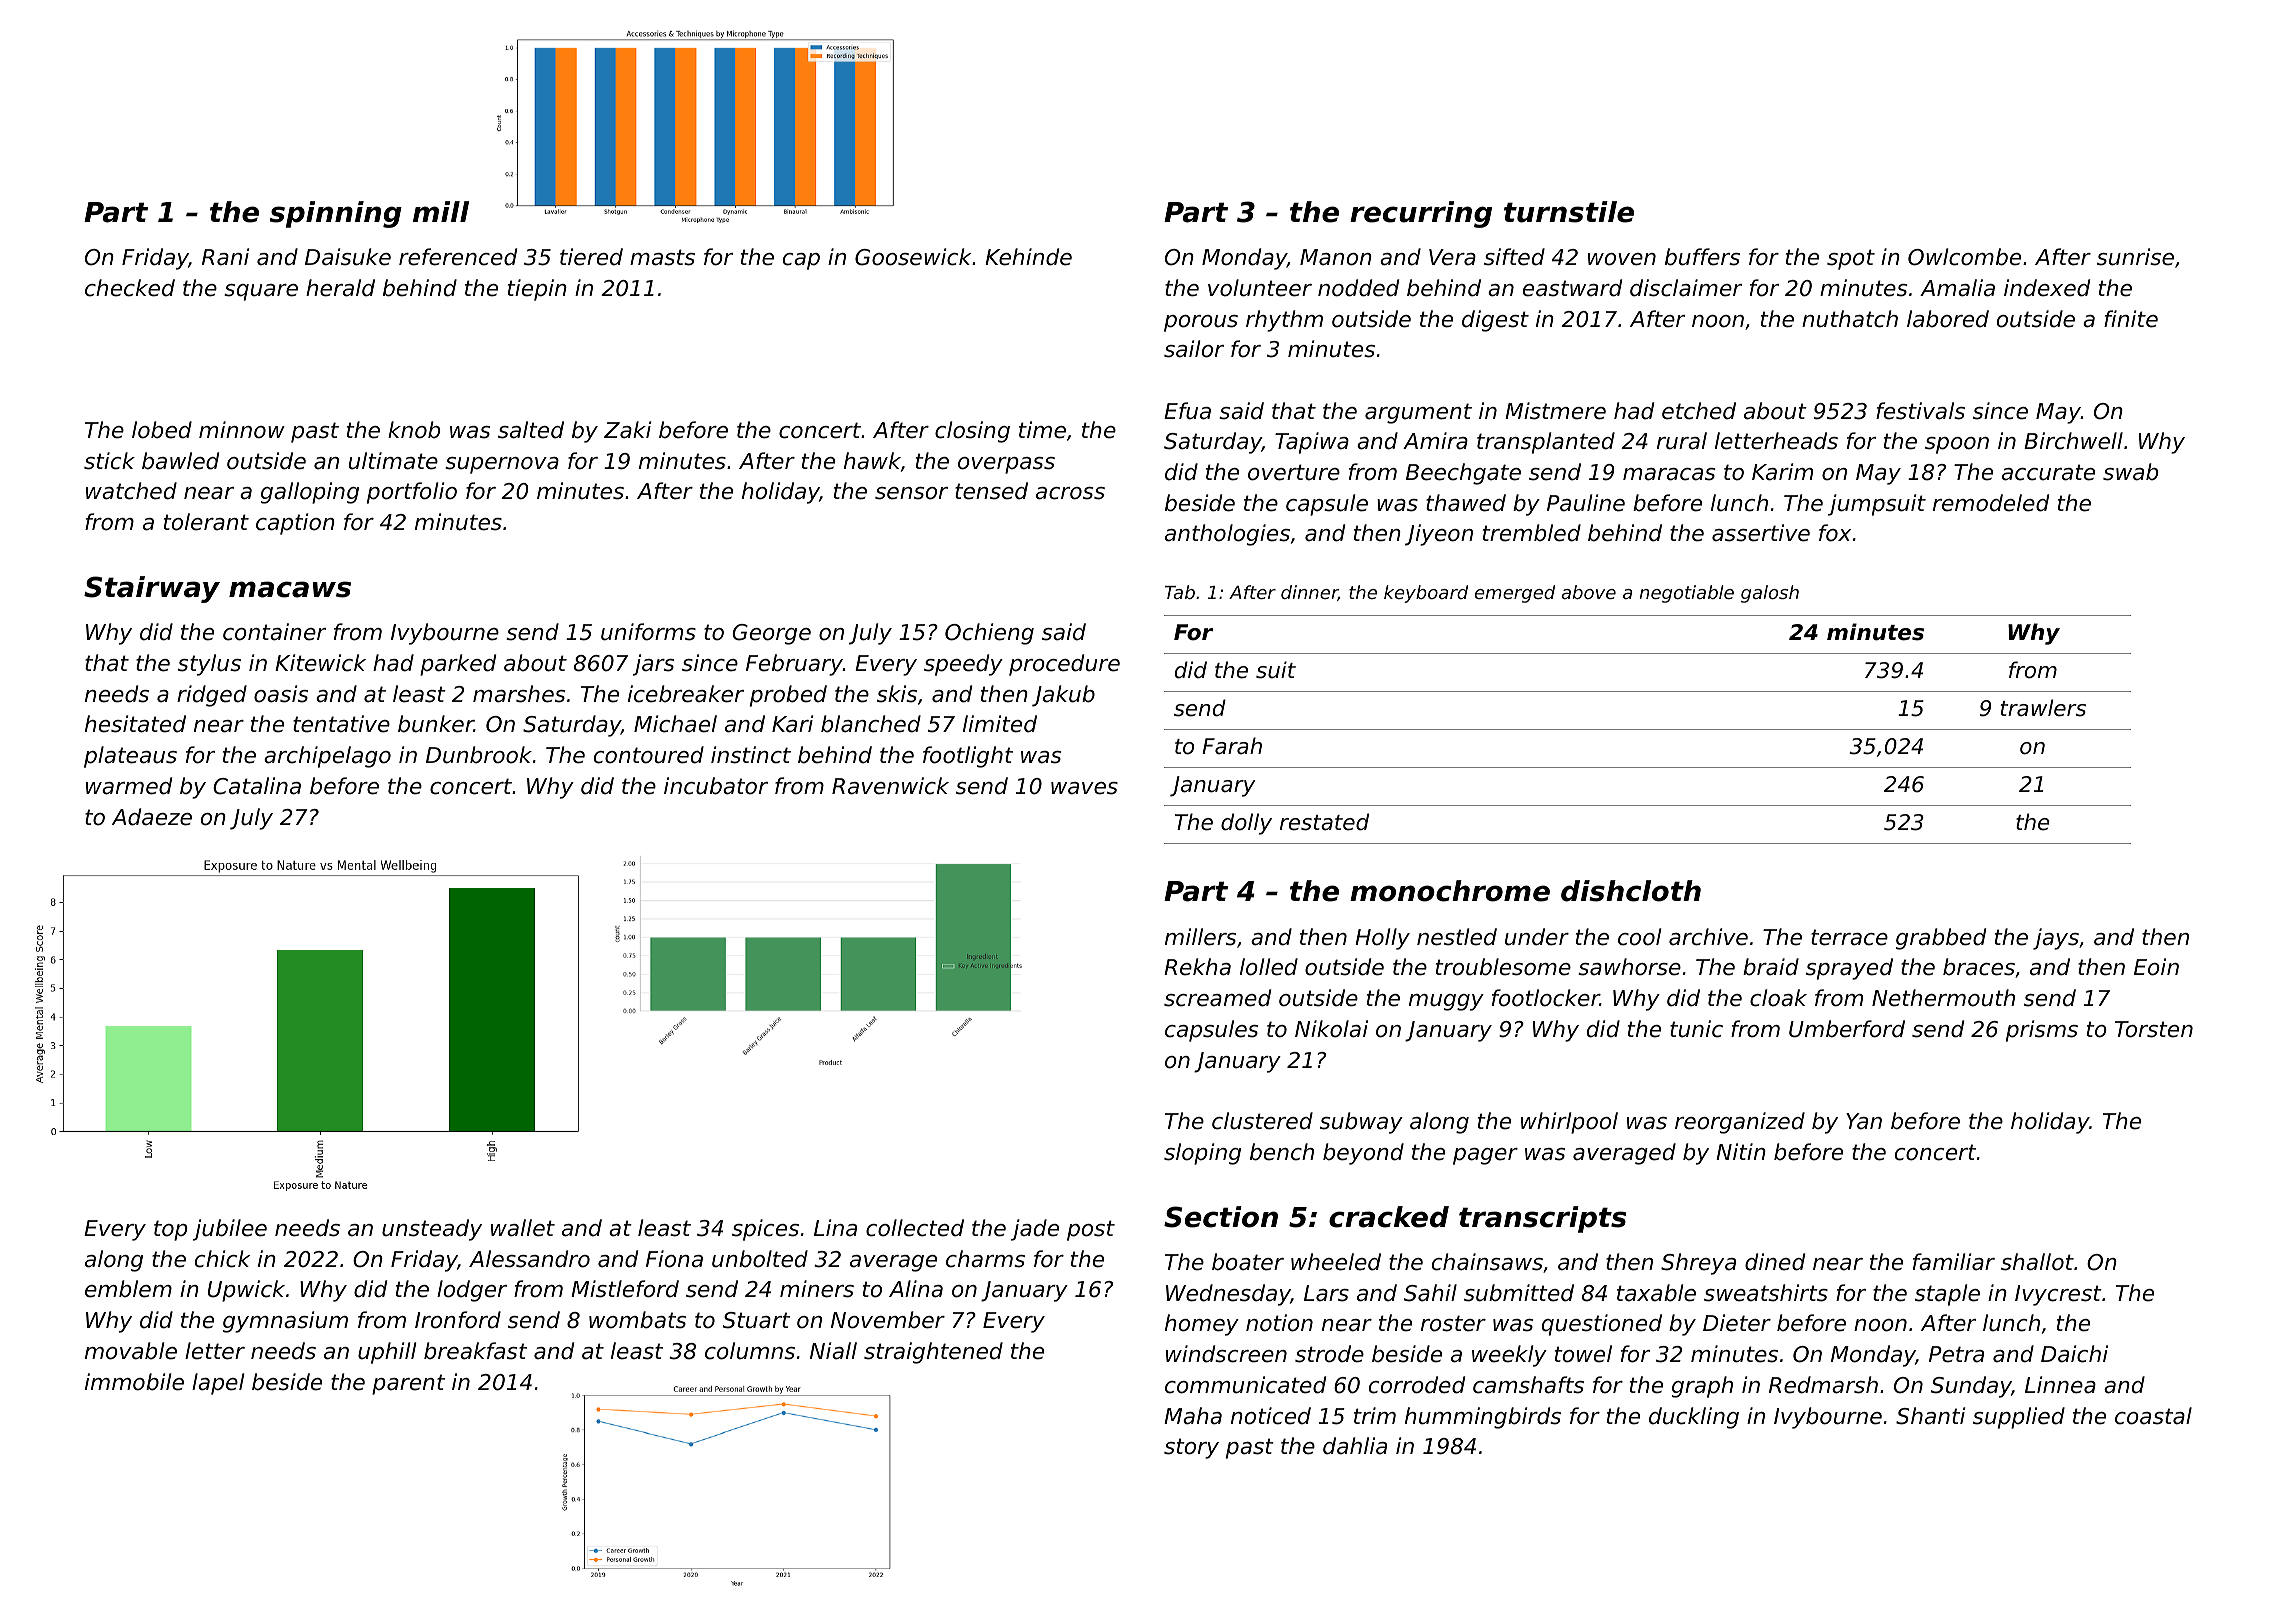  I want to click on turnstile, so click(1569, 212).
